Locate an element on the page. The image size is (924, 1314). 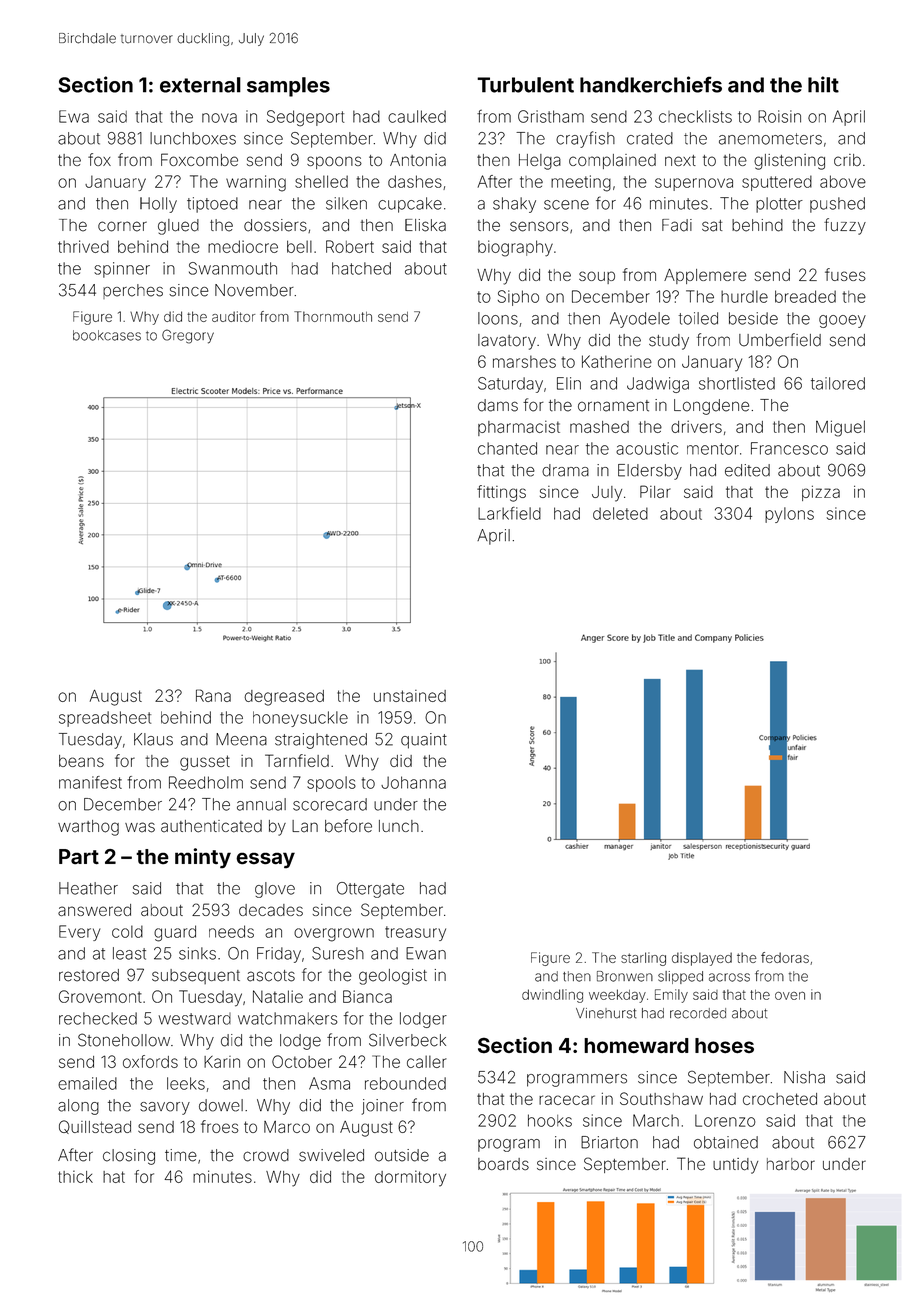
pylons is located at coordinates (789, 515).
